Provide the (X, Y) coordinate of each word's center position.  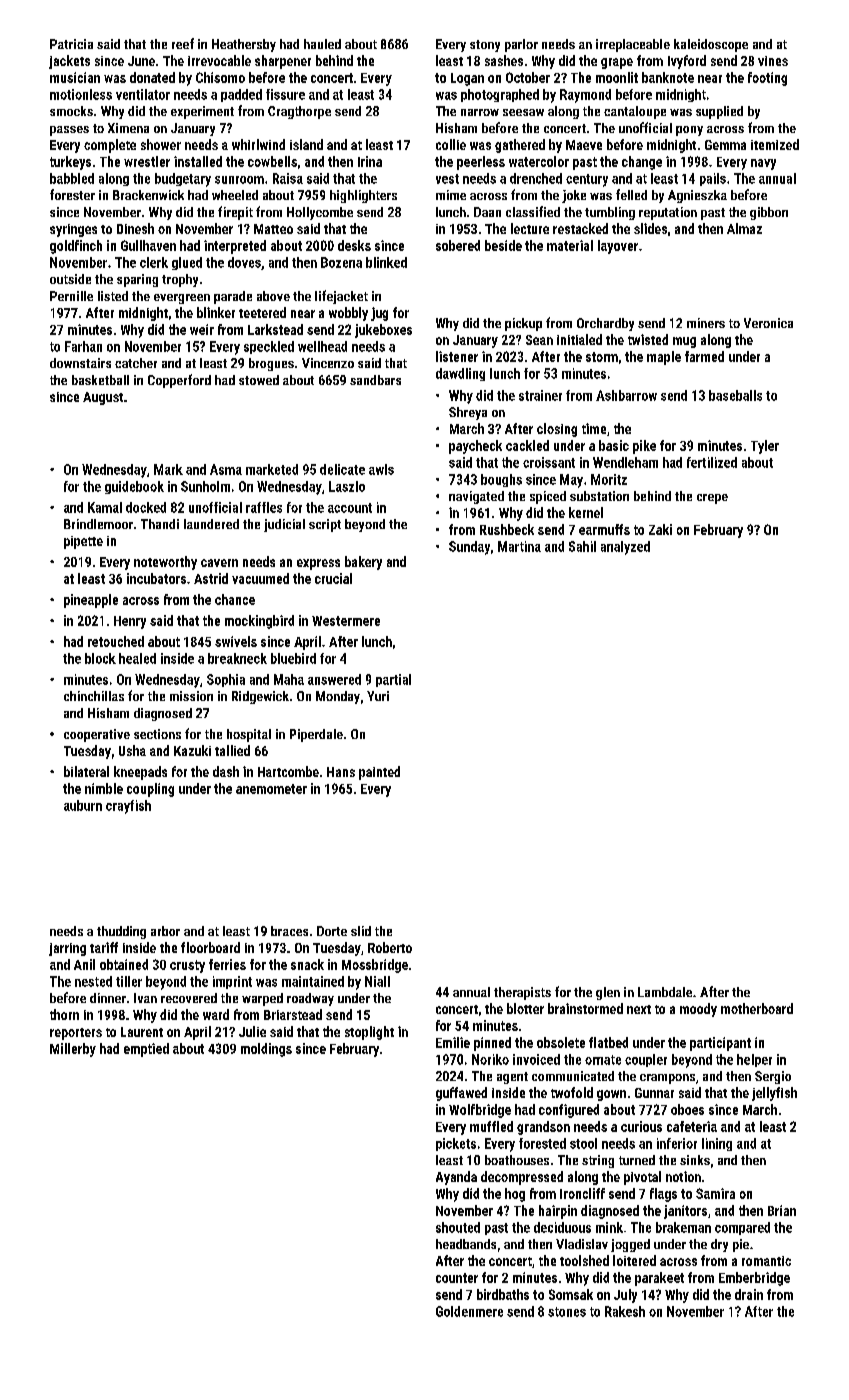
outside (70, 279)
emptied (146, 1050)
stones (567, 1312)
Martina (519, 546)
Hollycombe (320, 213)
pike (644, 447)
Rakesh (625, 1311)
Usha (132, 750)
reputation (668, 213)
